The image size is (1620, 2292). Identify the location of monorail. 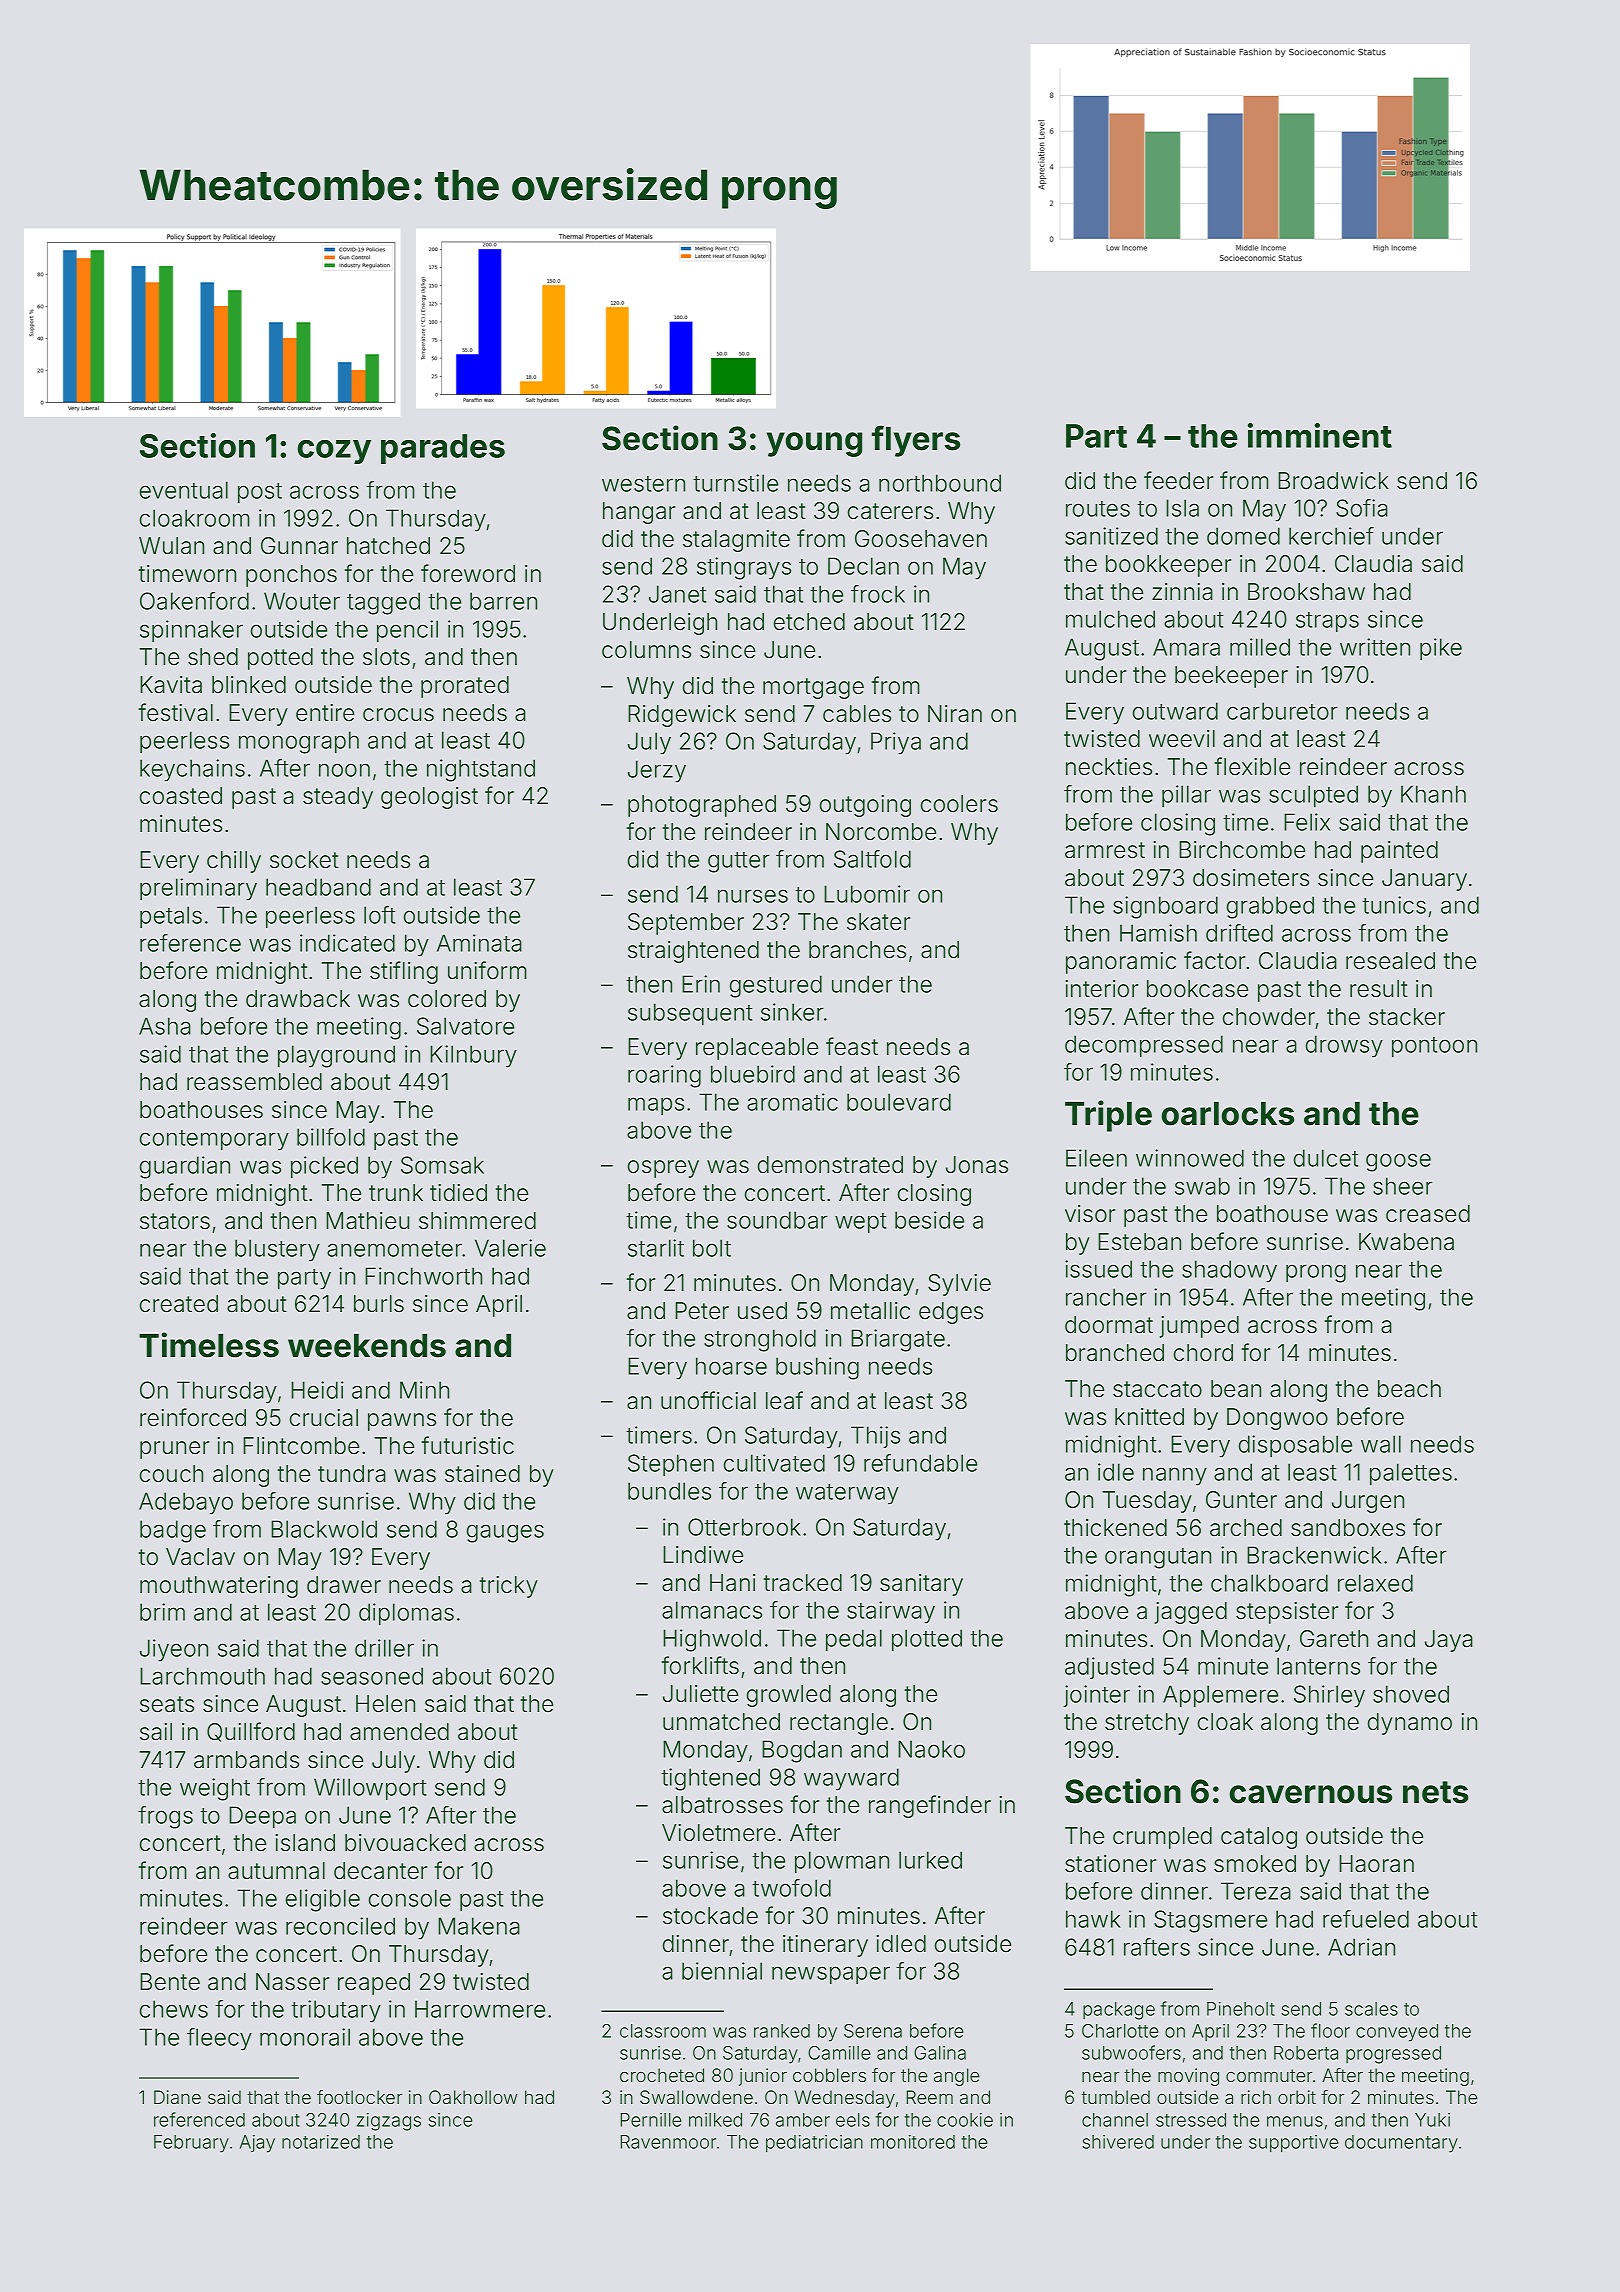
(305, 2037).
